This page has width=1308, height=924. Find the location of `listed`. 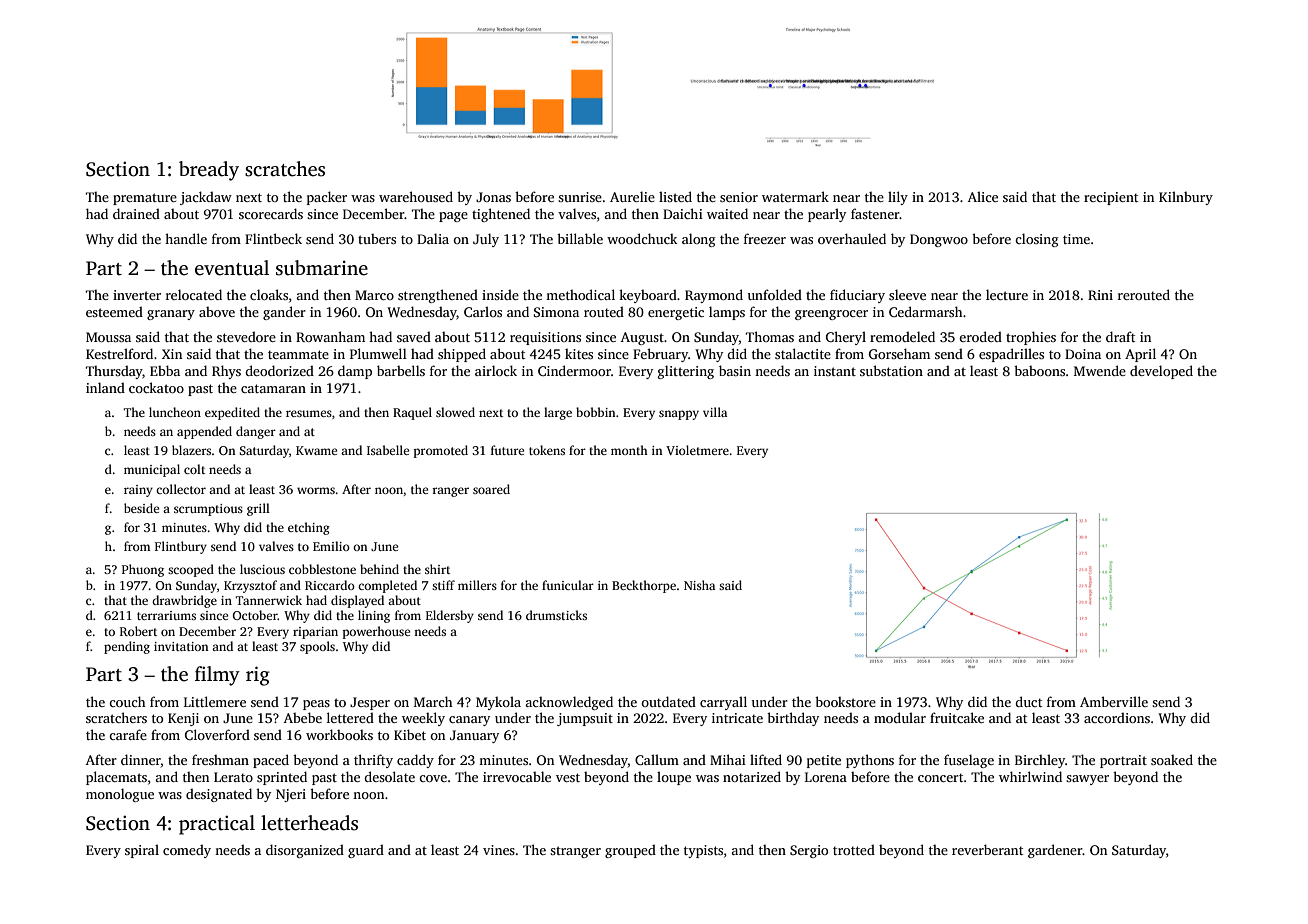

listed is located at coordinates (675, 196).
